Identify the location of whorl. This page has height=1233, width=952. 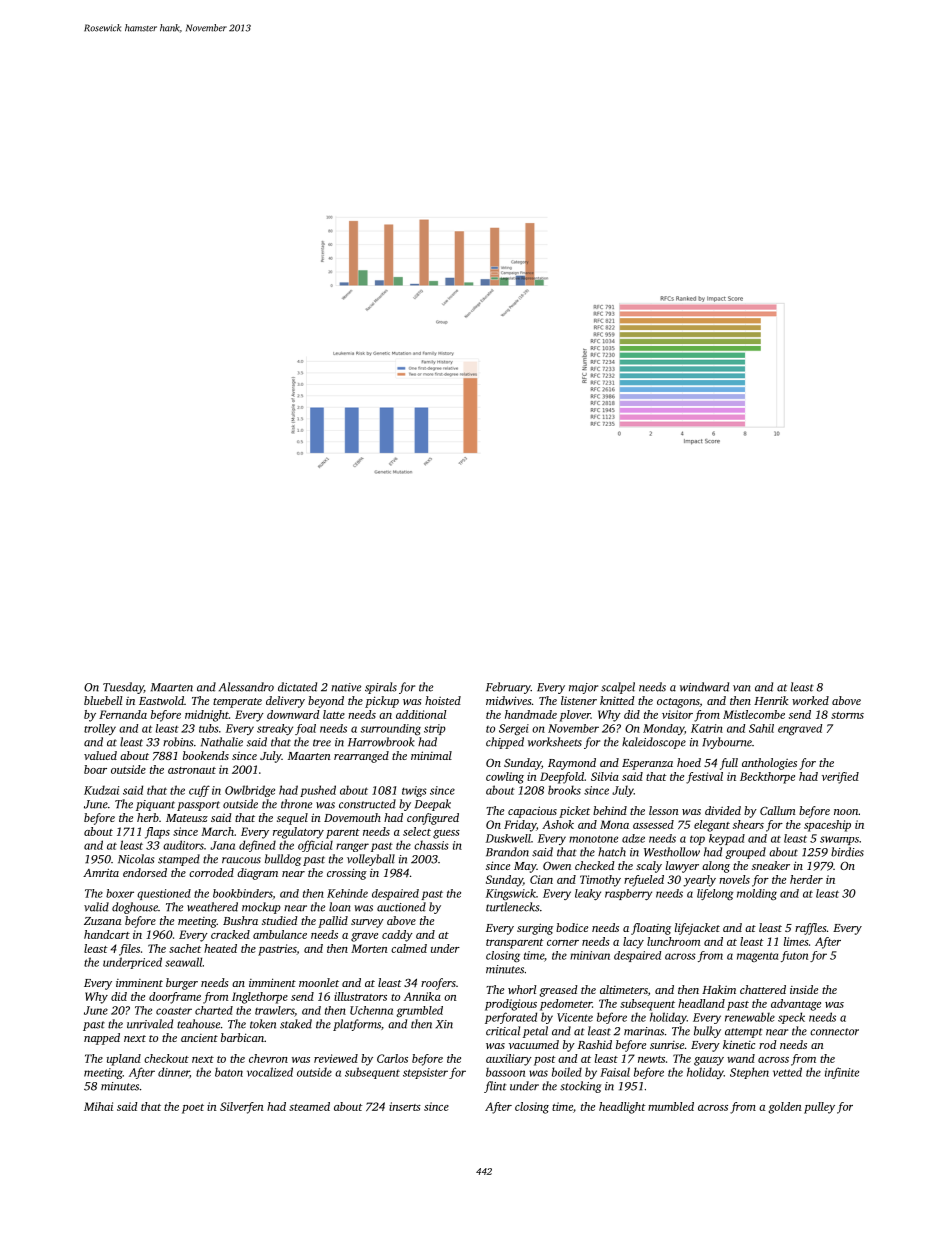
(522, 989).
